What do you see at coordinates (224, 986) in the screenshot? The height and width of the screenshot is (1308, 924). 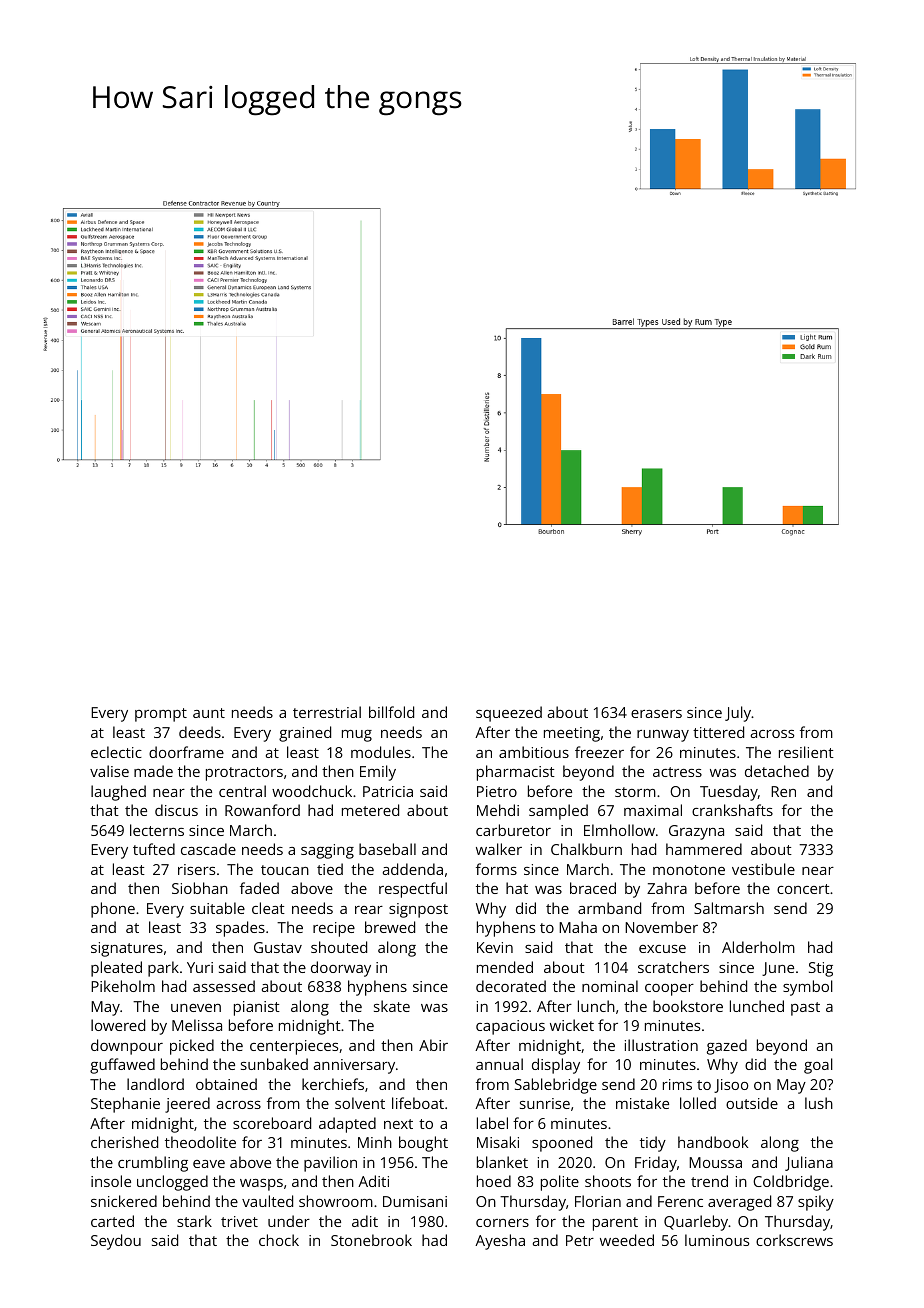 I see `assessed` at bounding box center [224, 986].
